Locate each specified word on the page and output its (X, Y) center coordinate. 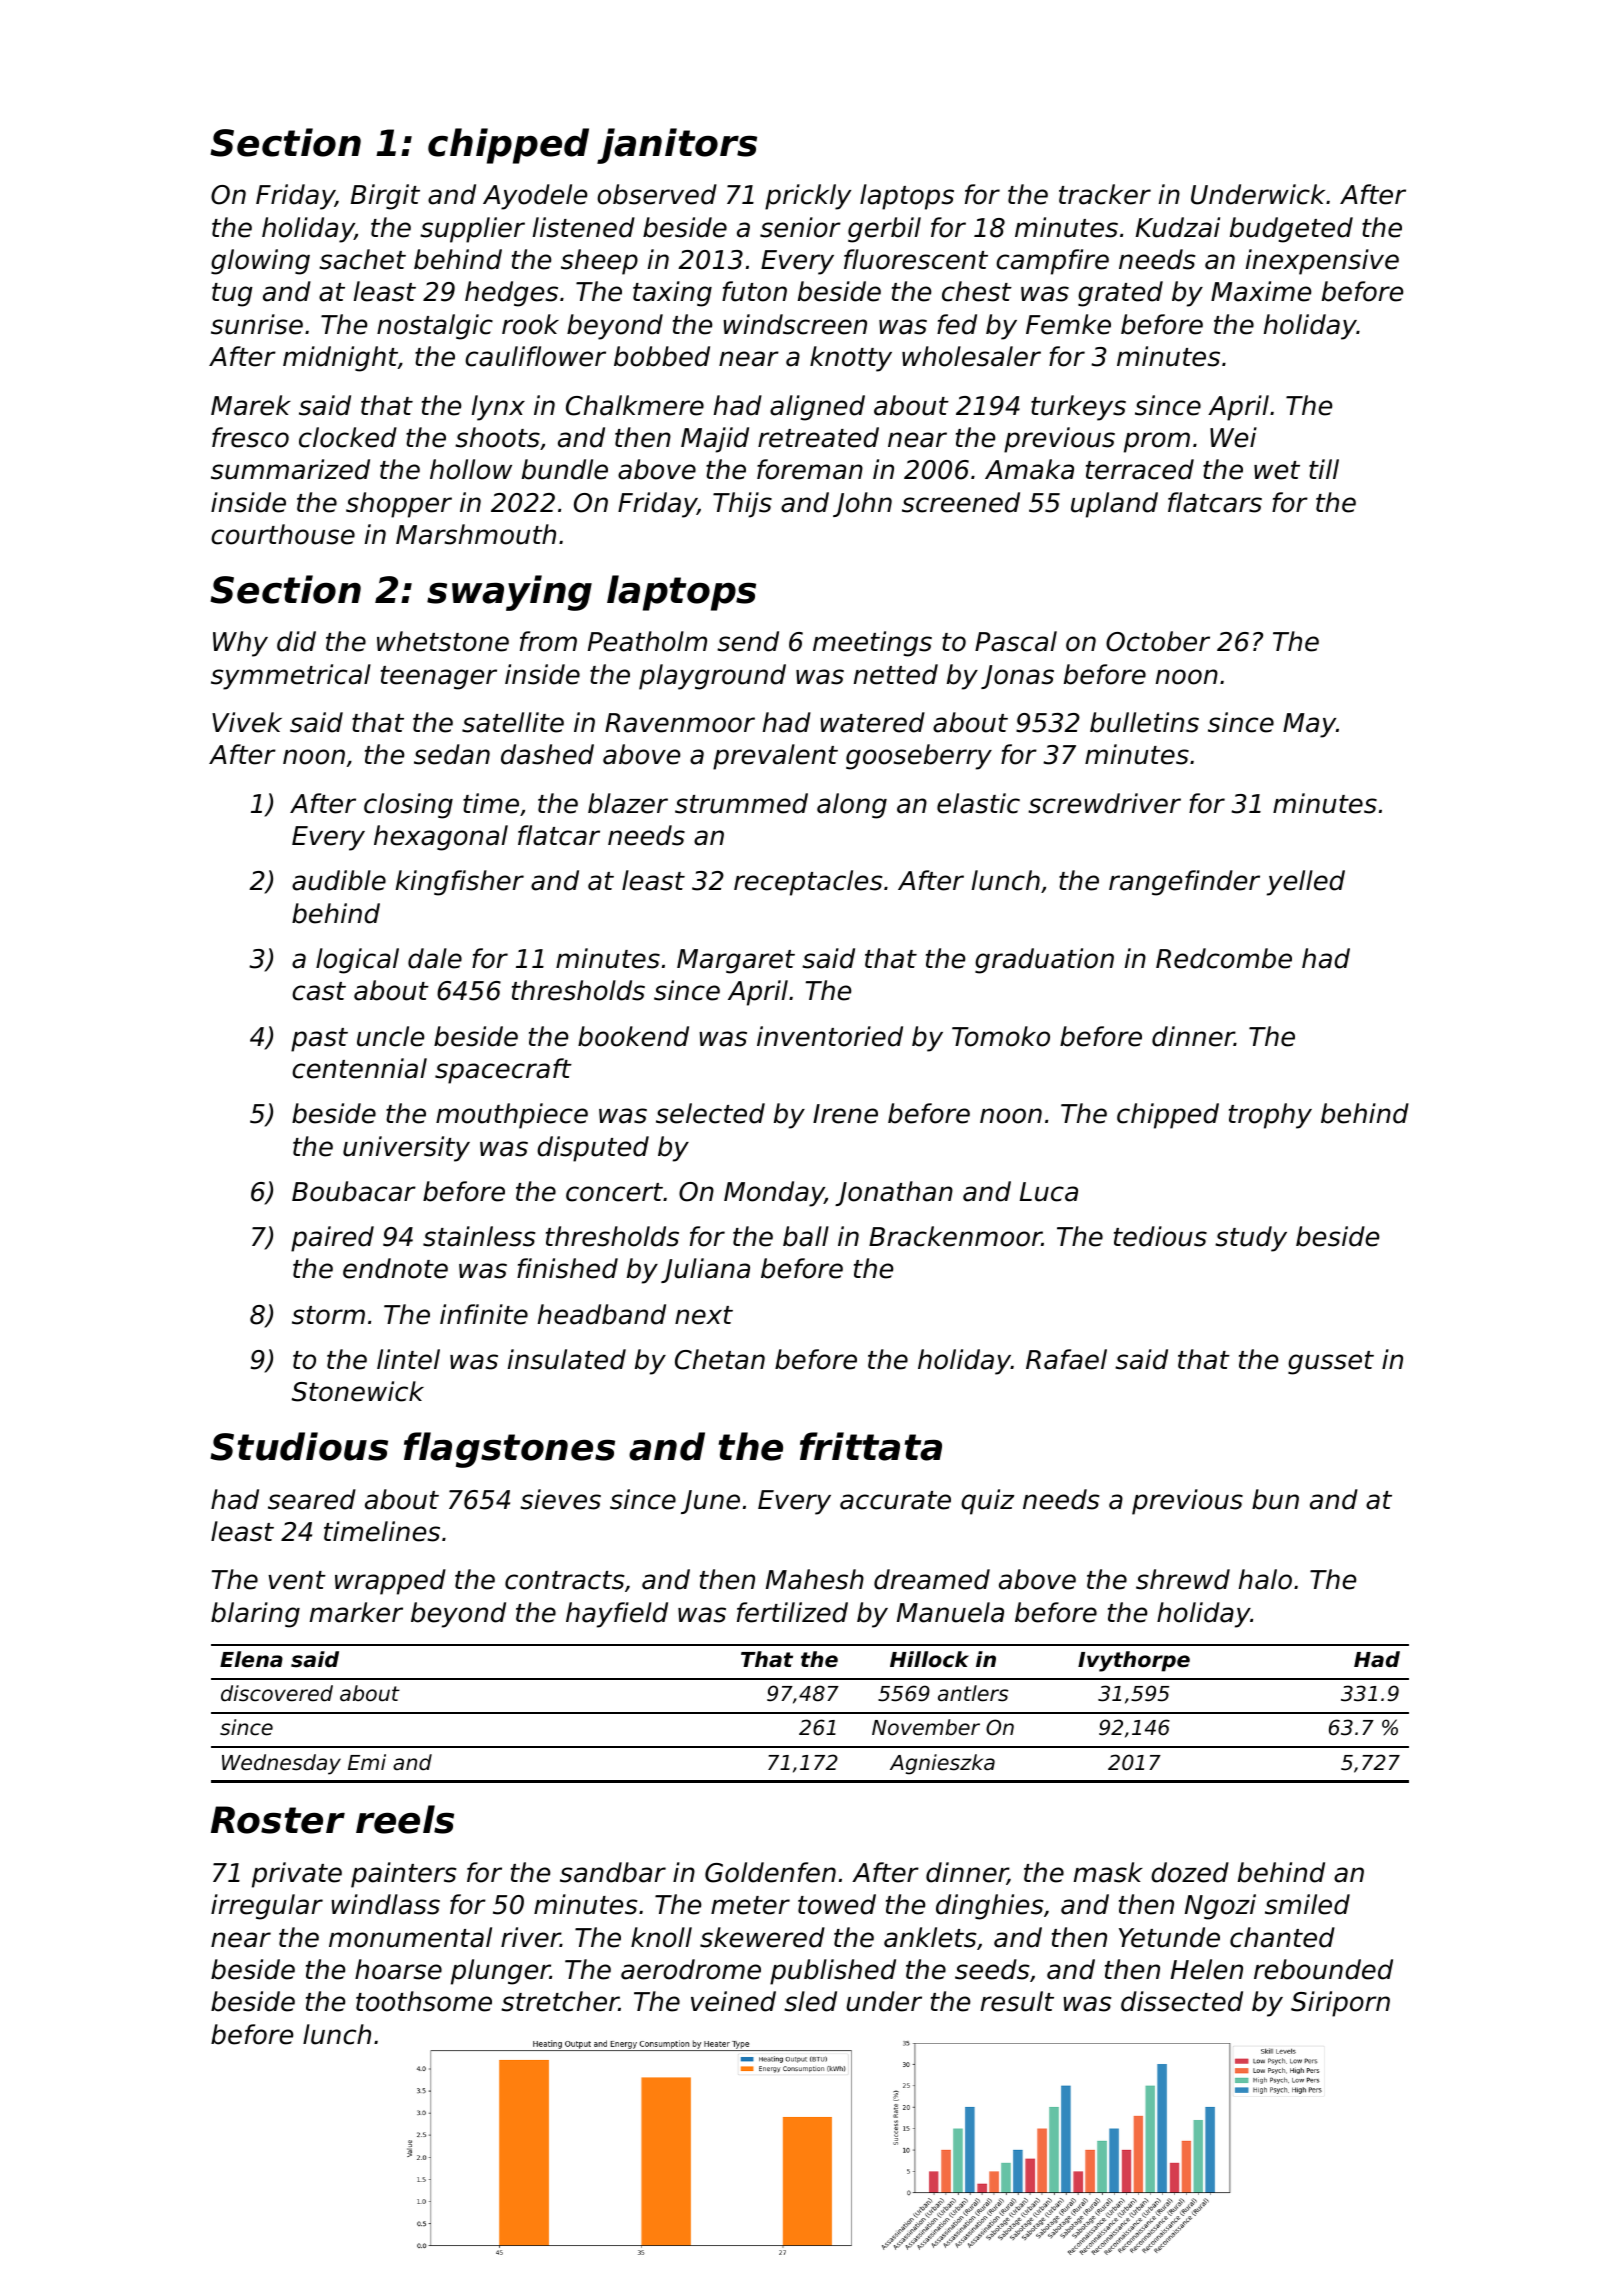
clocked (348, 437)
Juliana (705, 1270)
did (296, 641)
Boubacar (354, 1191)
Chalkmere (635, 405)
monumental (410, 1937)
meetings (872, 644)
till (1324, 469)
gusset (1331, 1363)
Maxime (1261, 291)
